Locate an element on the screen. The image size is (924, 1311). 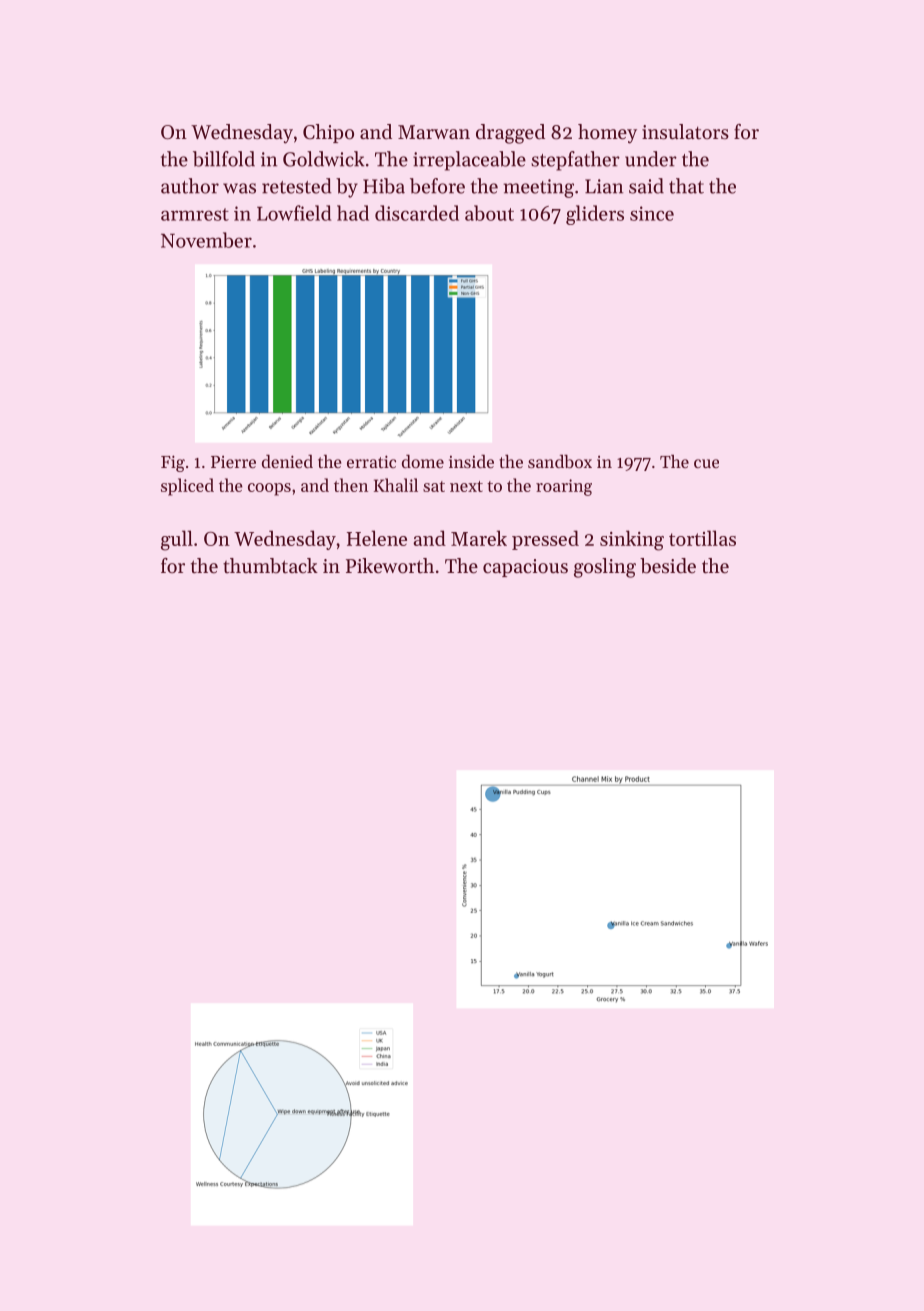
gosling is located at coordinates (605, 568).
